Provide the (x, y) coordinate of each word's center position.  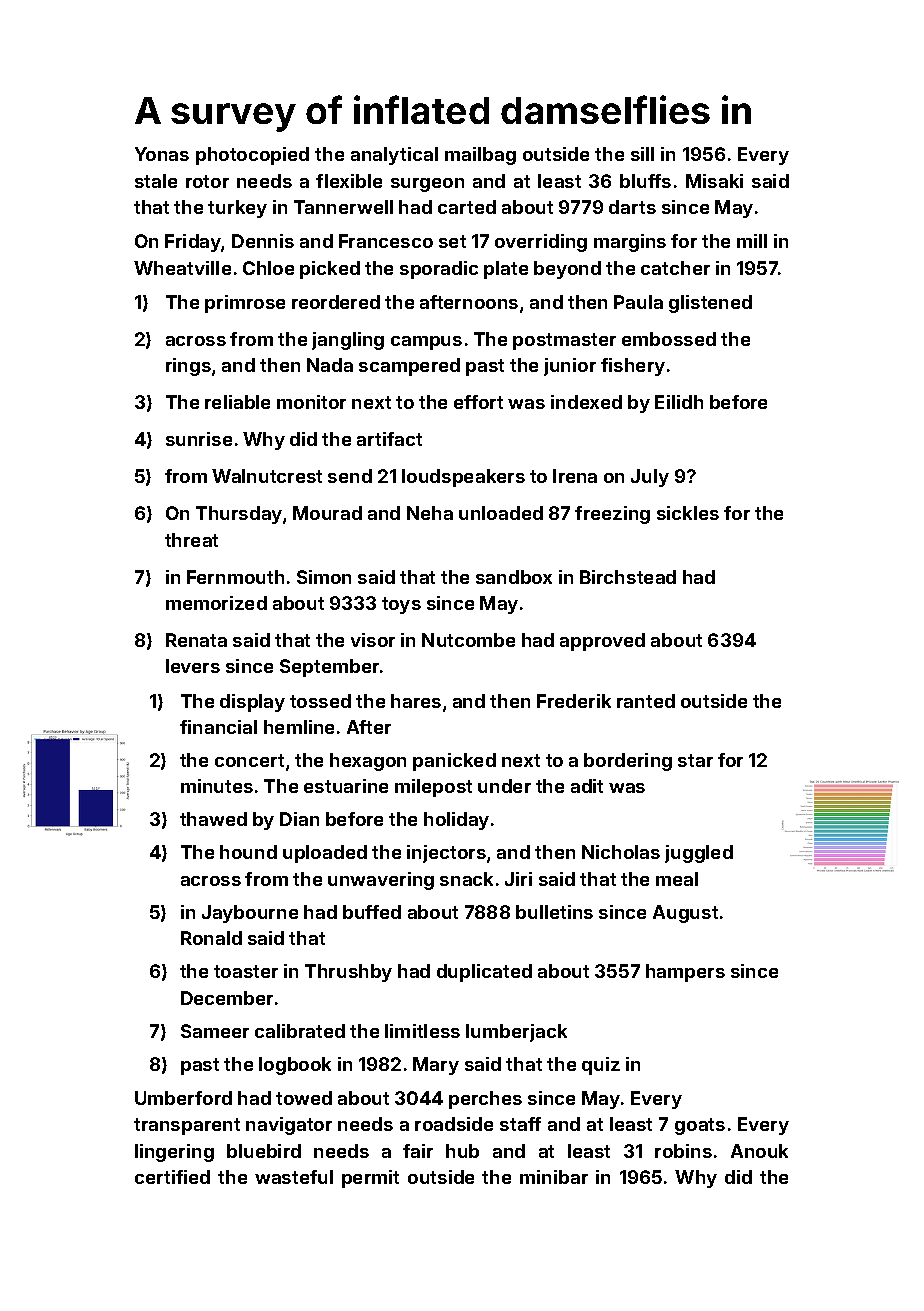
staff (520, 1124)
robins (683, 1151)
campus (426, 343)
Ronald (211, 938)
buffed (372, 912)
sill (642, 154)
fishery (633, 367)
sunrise (199, 439)
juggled (699, 854)
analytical (394, 156)
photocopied (252, 156)
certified (172, 1177)
